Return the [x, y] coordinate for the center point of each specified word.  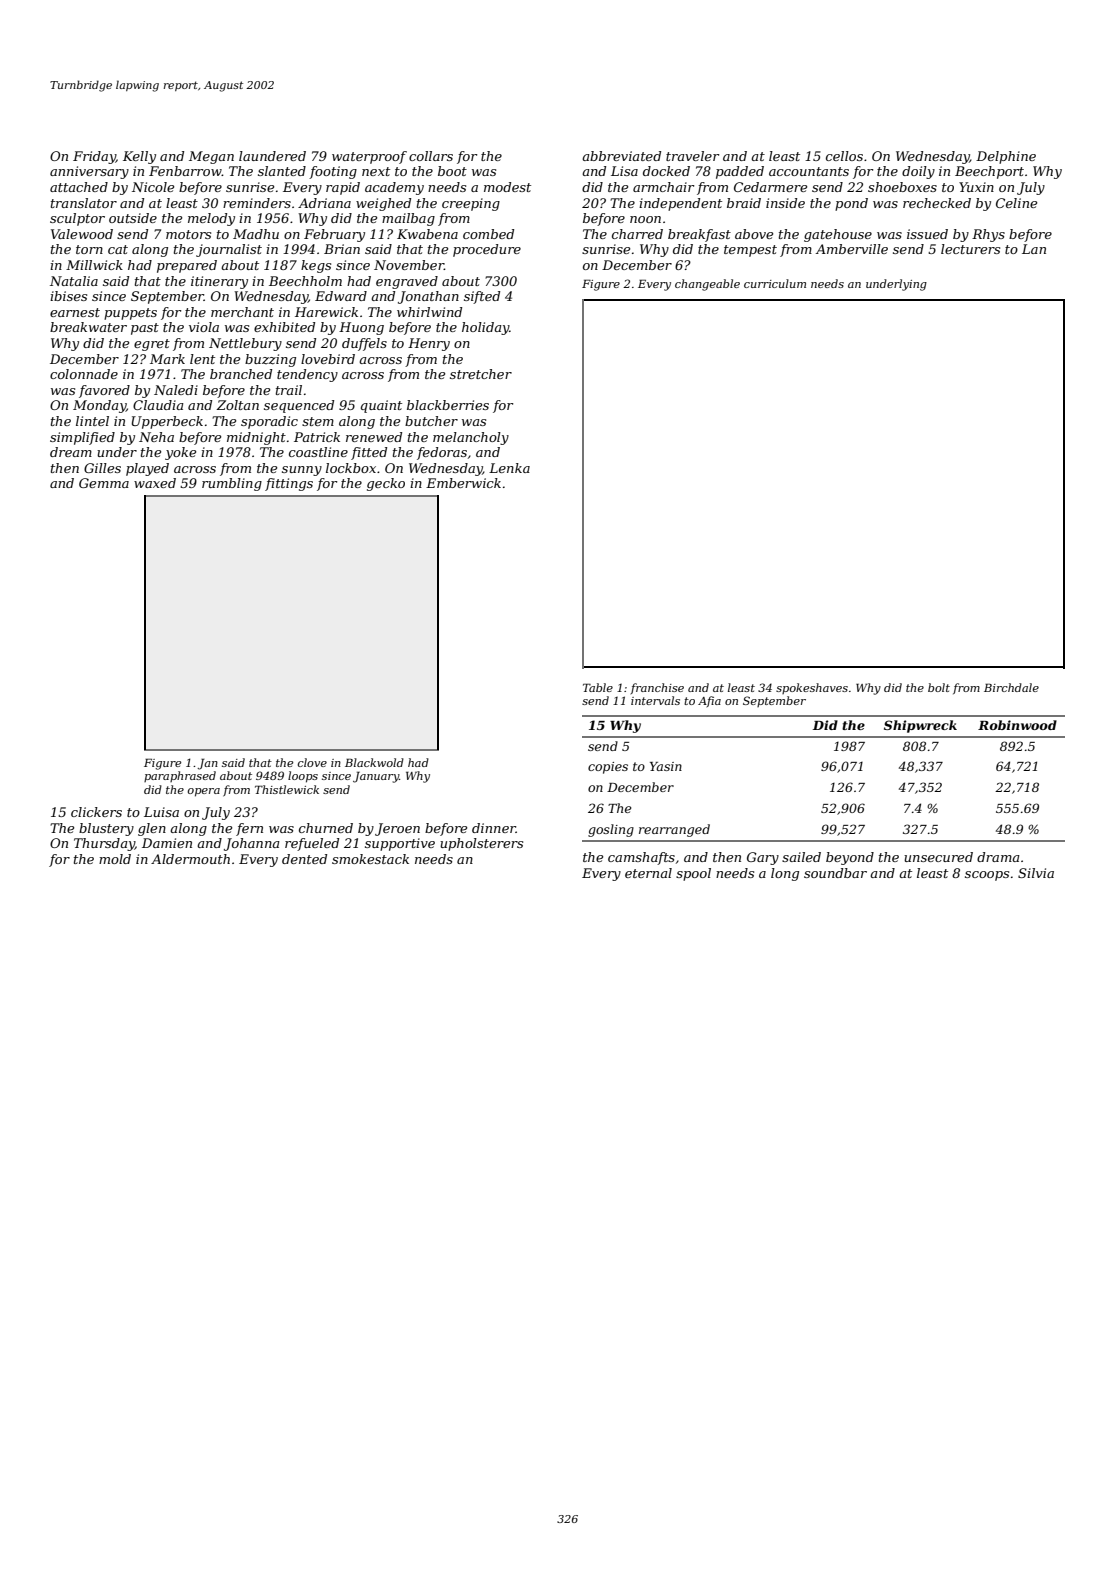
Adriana [324, 203]
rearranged [674, 830]
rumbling [232, 484]
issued [927, 234]
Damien [167, 843]
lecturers [970, 249]
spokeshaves [812, 688]
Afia [709, 701]
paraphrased [180, 776]
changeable [707, 285]
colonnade [84, 374]
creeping [471, 204]
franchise [657, 688]
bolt [939, 687]
